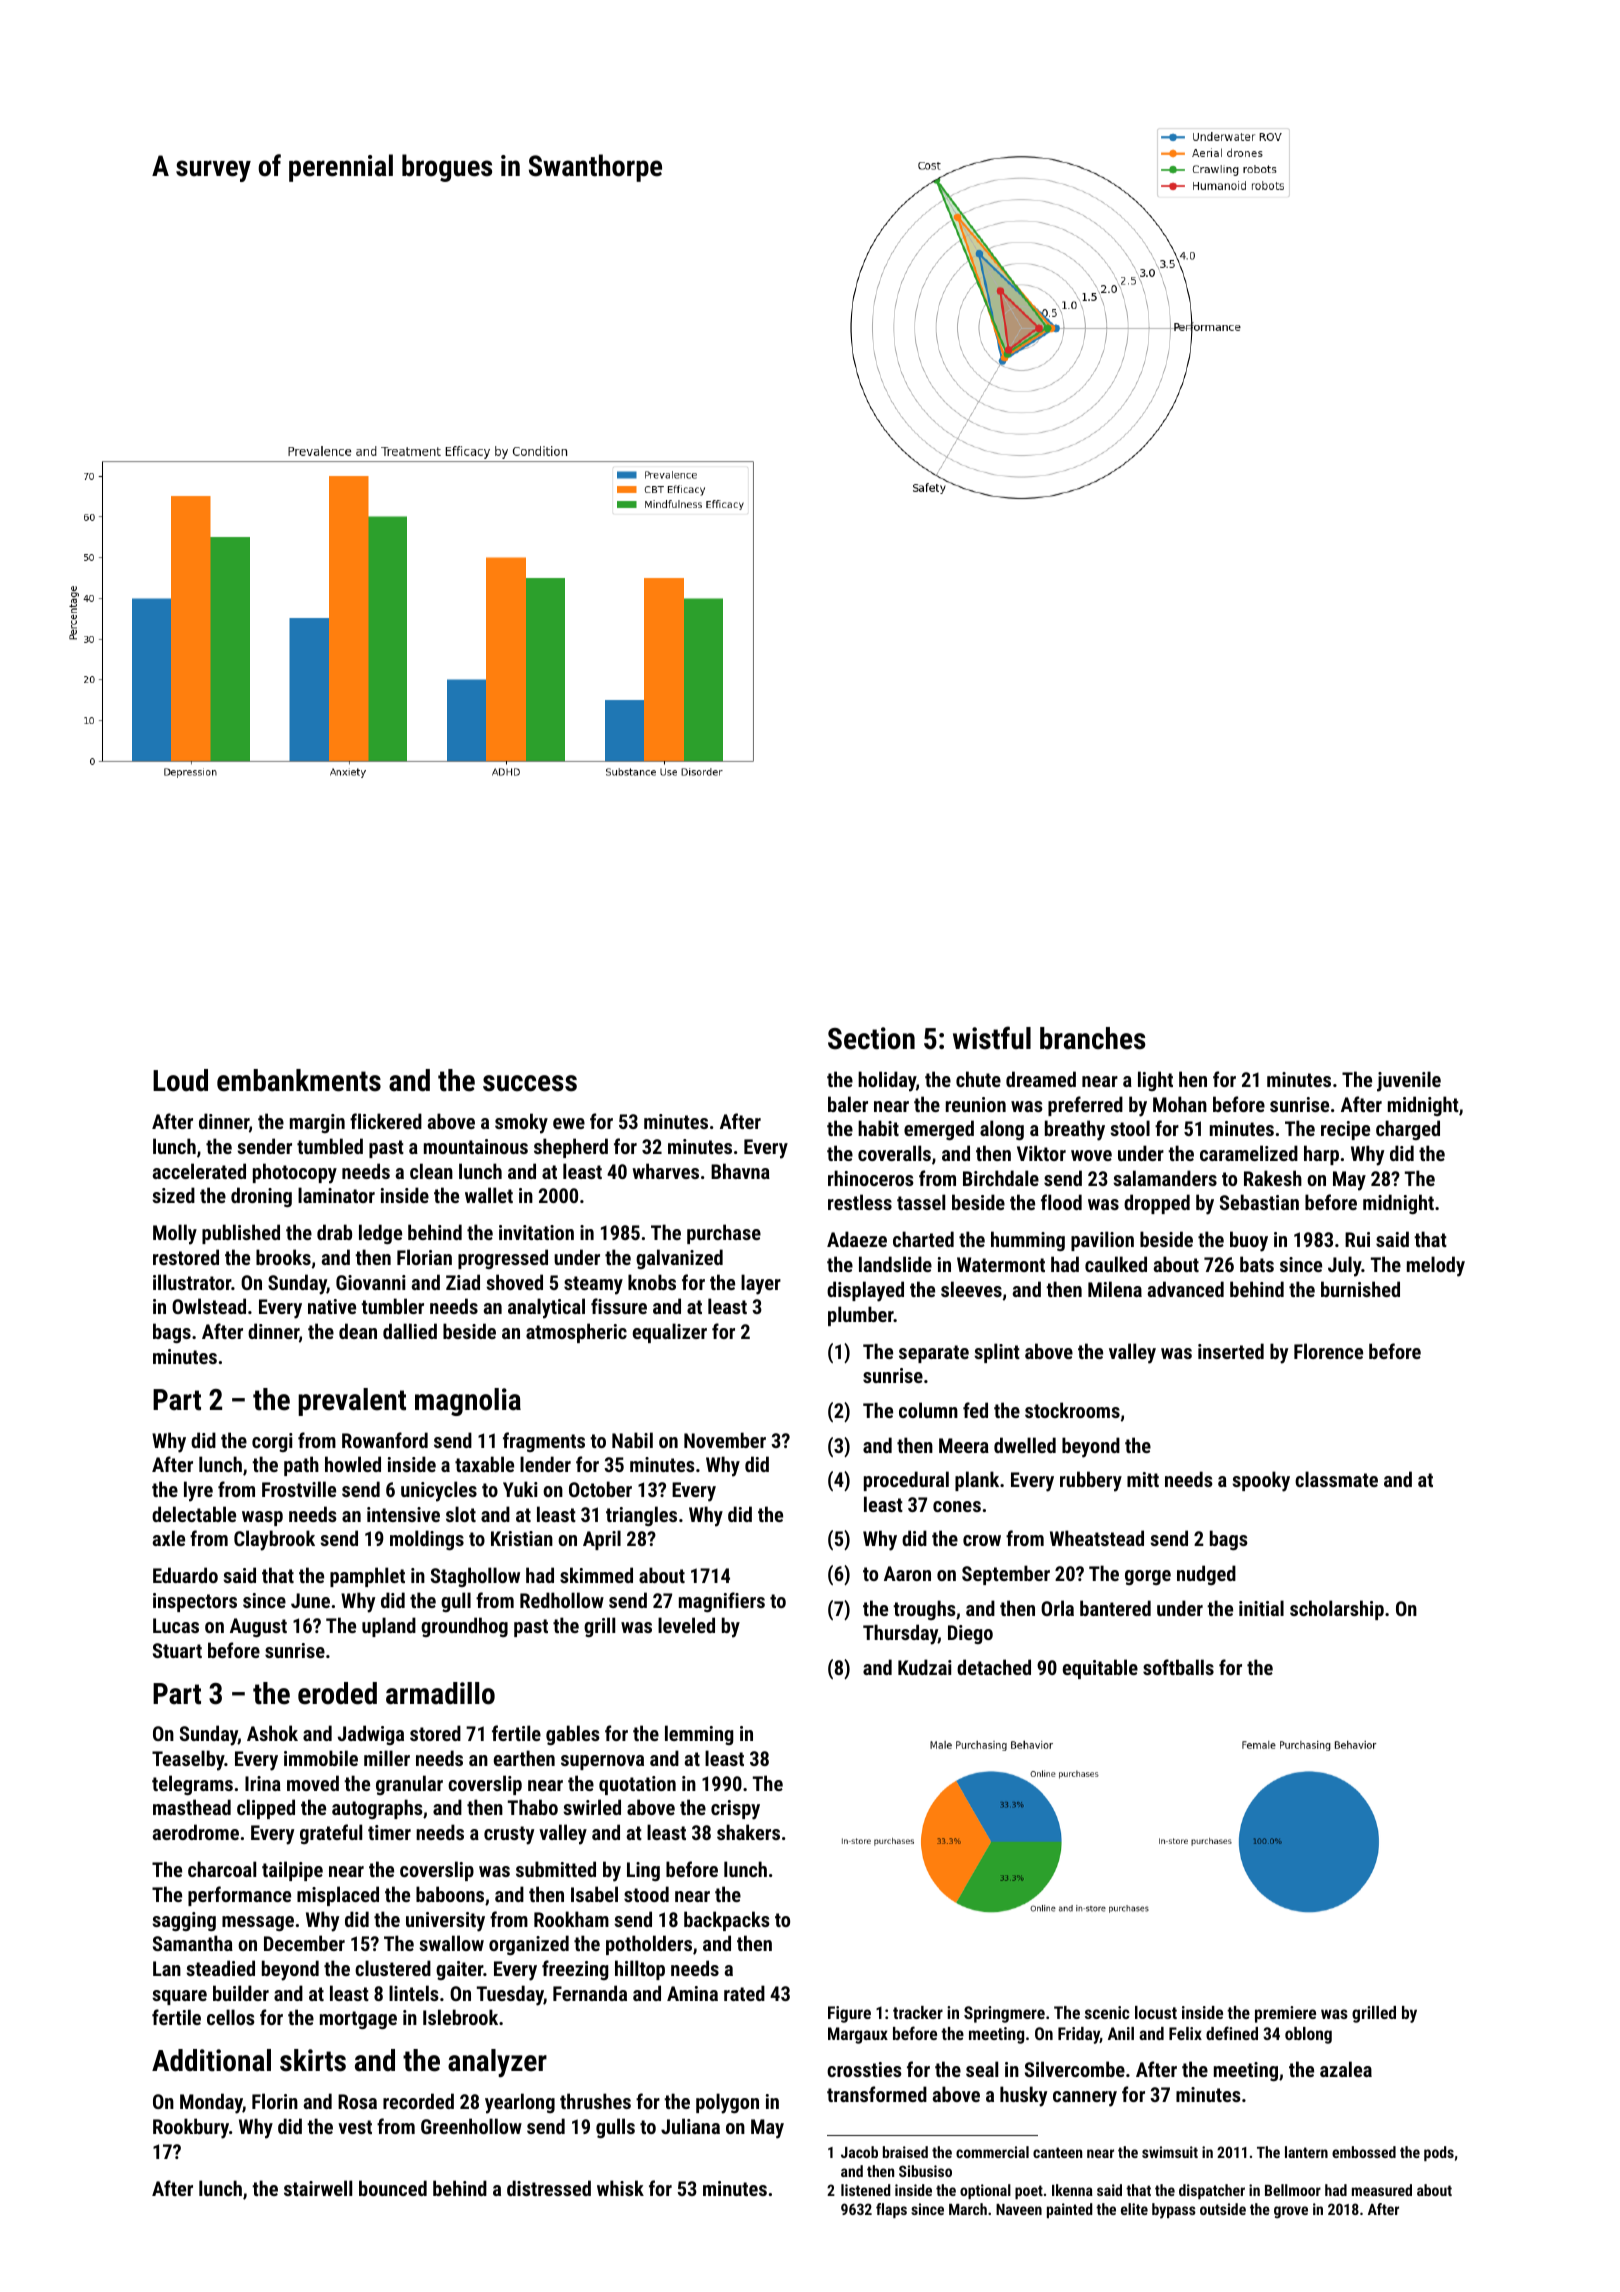 This screenshot has height=2292, width=1620. What do you see at coordinates (299, 1080) in the screenshot?
I see `embankments` at bounding box center [299, 1080].
